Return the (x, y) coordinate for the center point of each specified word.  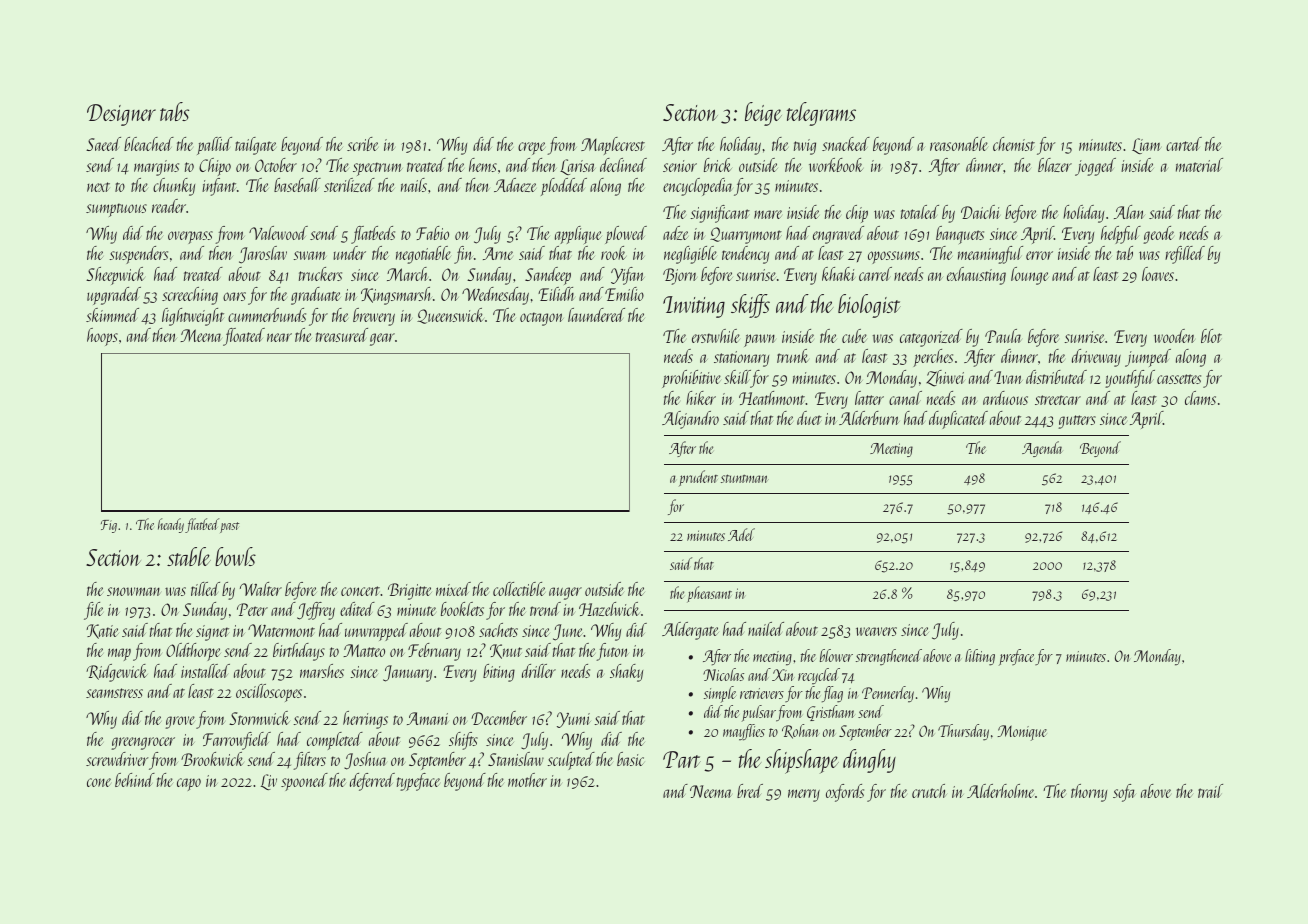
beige (763, 114)
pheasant (709, 594)
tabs (174, 111)
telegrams (821, 114)
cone (99, 782)
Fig (109, 526)
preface (1017, 657)
